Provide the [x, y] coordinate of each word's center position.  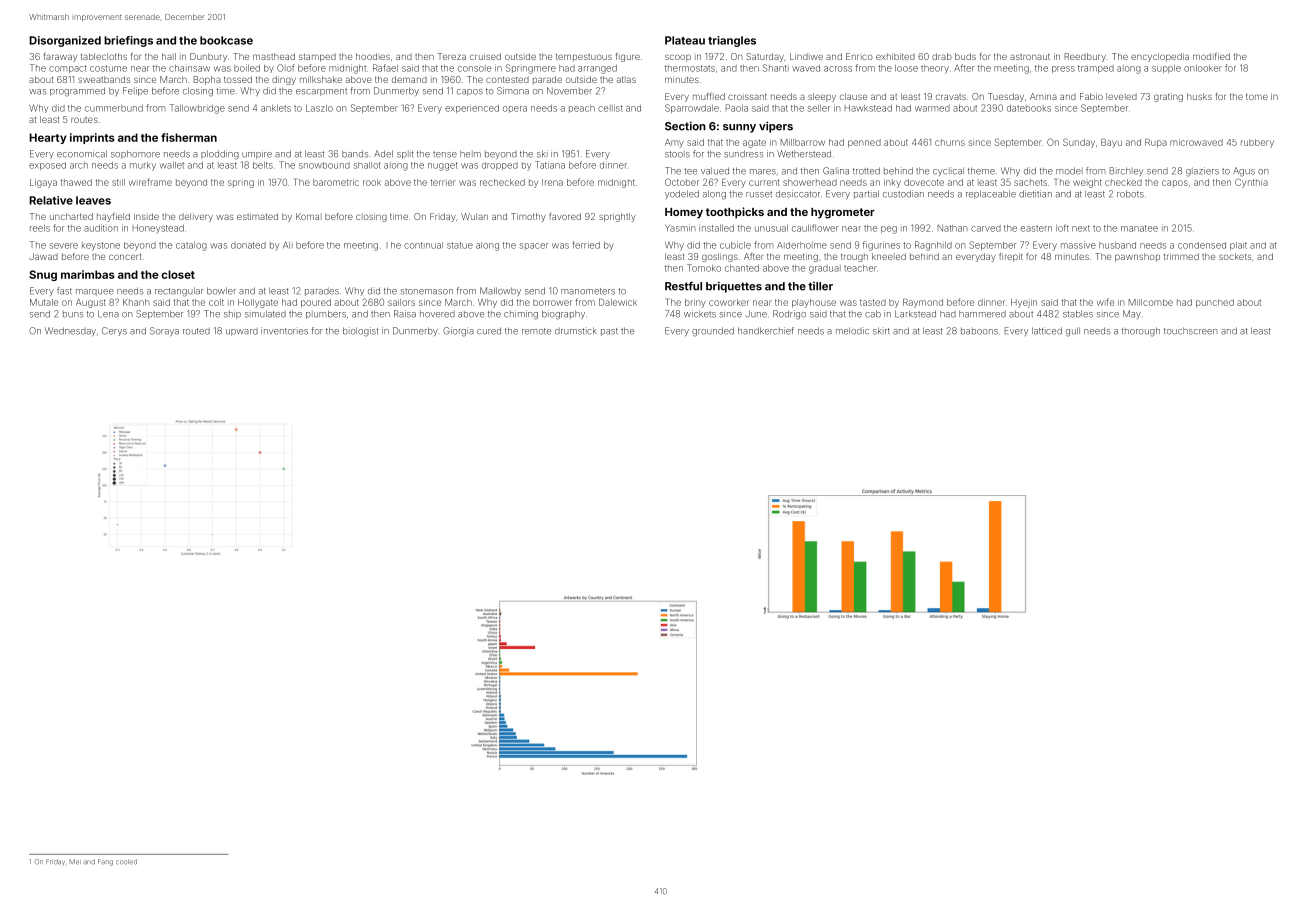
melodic [852, 331]
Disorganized [65, 41]
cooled [126, 862]
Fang [105, 862]
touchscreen [1191, 331]
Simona [513, 91]
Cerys [114, 331]
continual [423, 245]
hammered [982, 314]
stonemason [427, 291]
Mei [75, 862]
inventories [284, 331]
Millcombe [1151, 302]
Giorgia [458, 332]
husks [1199, 96]
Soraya [164, 331]
